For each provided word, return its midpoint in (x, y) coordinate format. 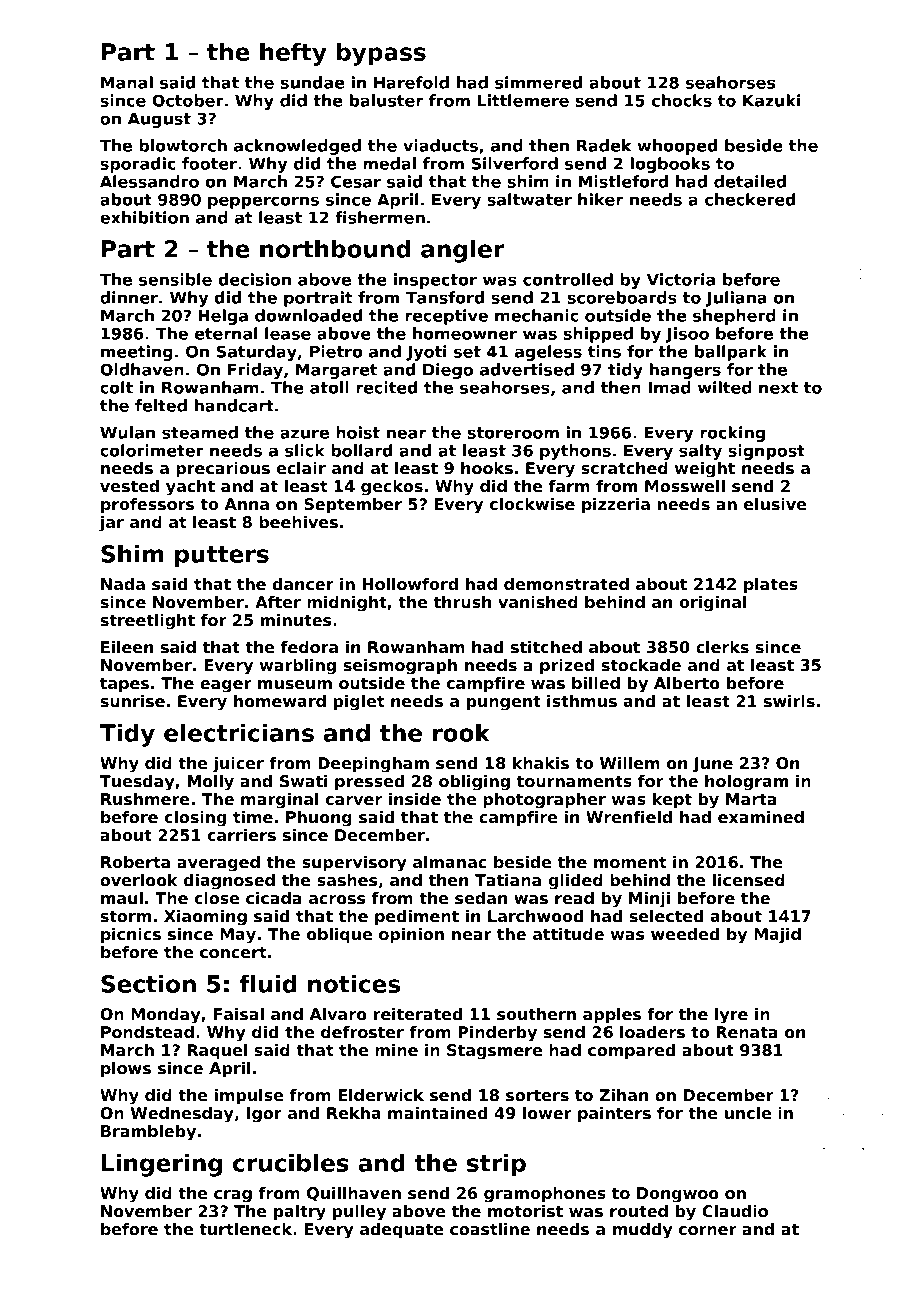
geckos (392, 488)
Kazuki (771, 100)
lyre (731, 1016)
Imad (669, 387)
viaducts (440, 145)
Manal (127, 82)
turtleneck (245, 1229)
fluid (268, 983)
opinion (411, 936)
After (278, 602)
